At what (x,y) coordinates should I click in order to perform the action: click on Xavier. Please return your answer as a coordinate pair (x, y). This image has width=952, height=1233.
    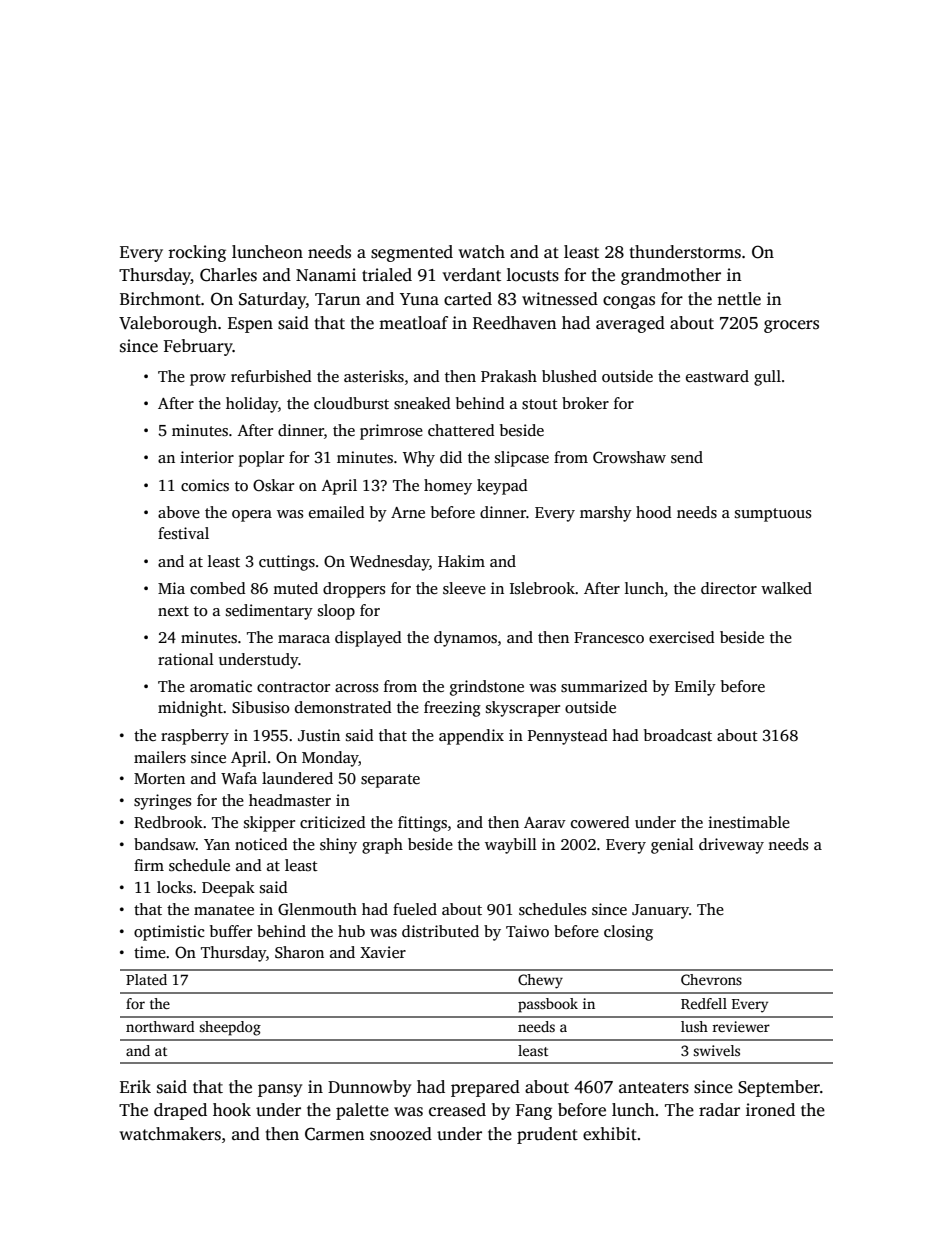
    Looking at the image, I should click on (383, 952).
